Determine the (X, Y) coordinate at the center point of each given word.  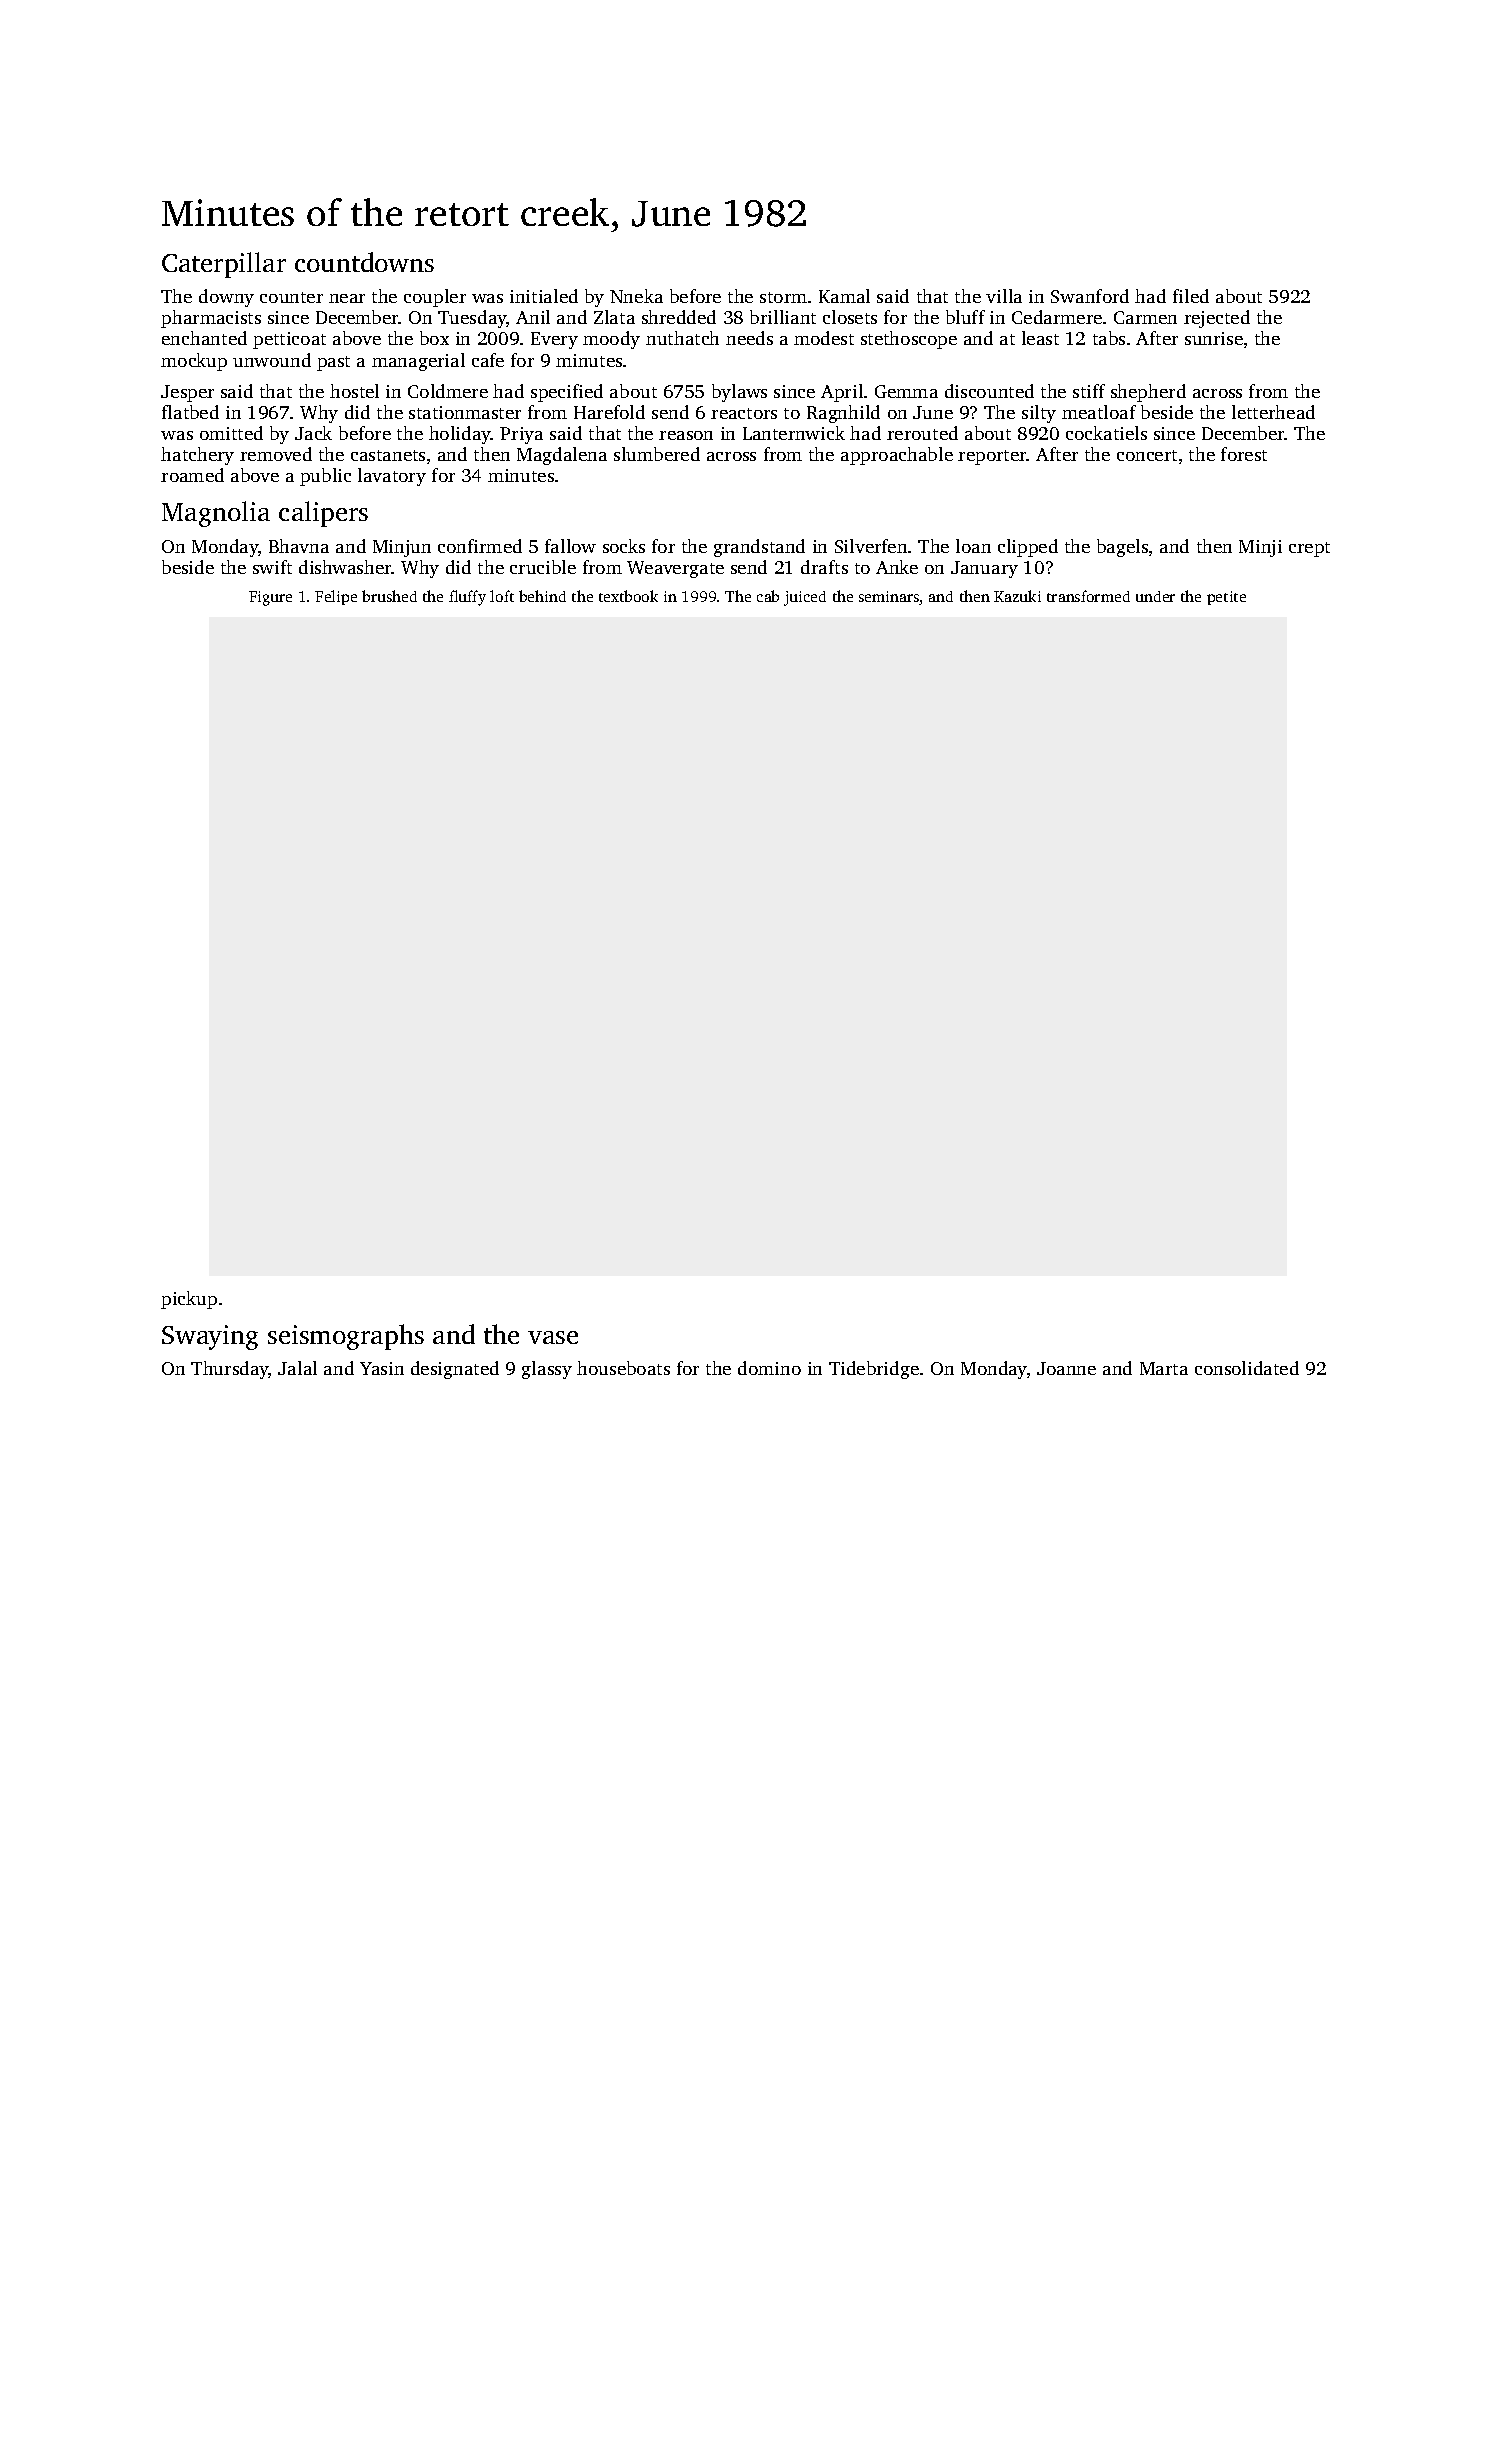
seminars (889, 598)
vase (553, 1337)
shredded (679, 317)
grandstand (759, 548)
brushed (389, 596)
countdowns (364, 262)
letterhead (1273, 412)
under (1155, 596)
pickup (189, 1300)
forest (1244, 454)
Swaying (210, 1337)
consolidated (1247, 1368)
